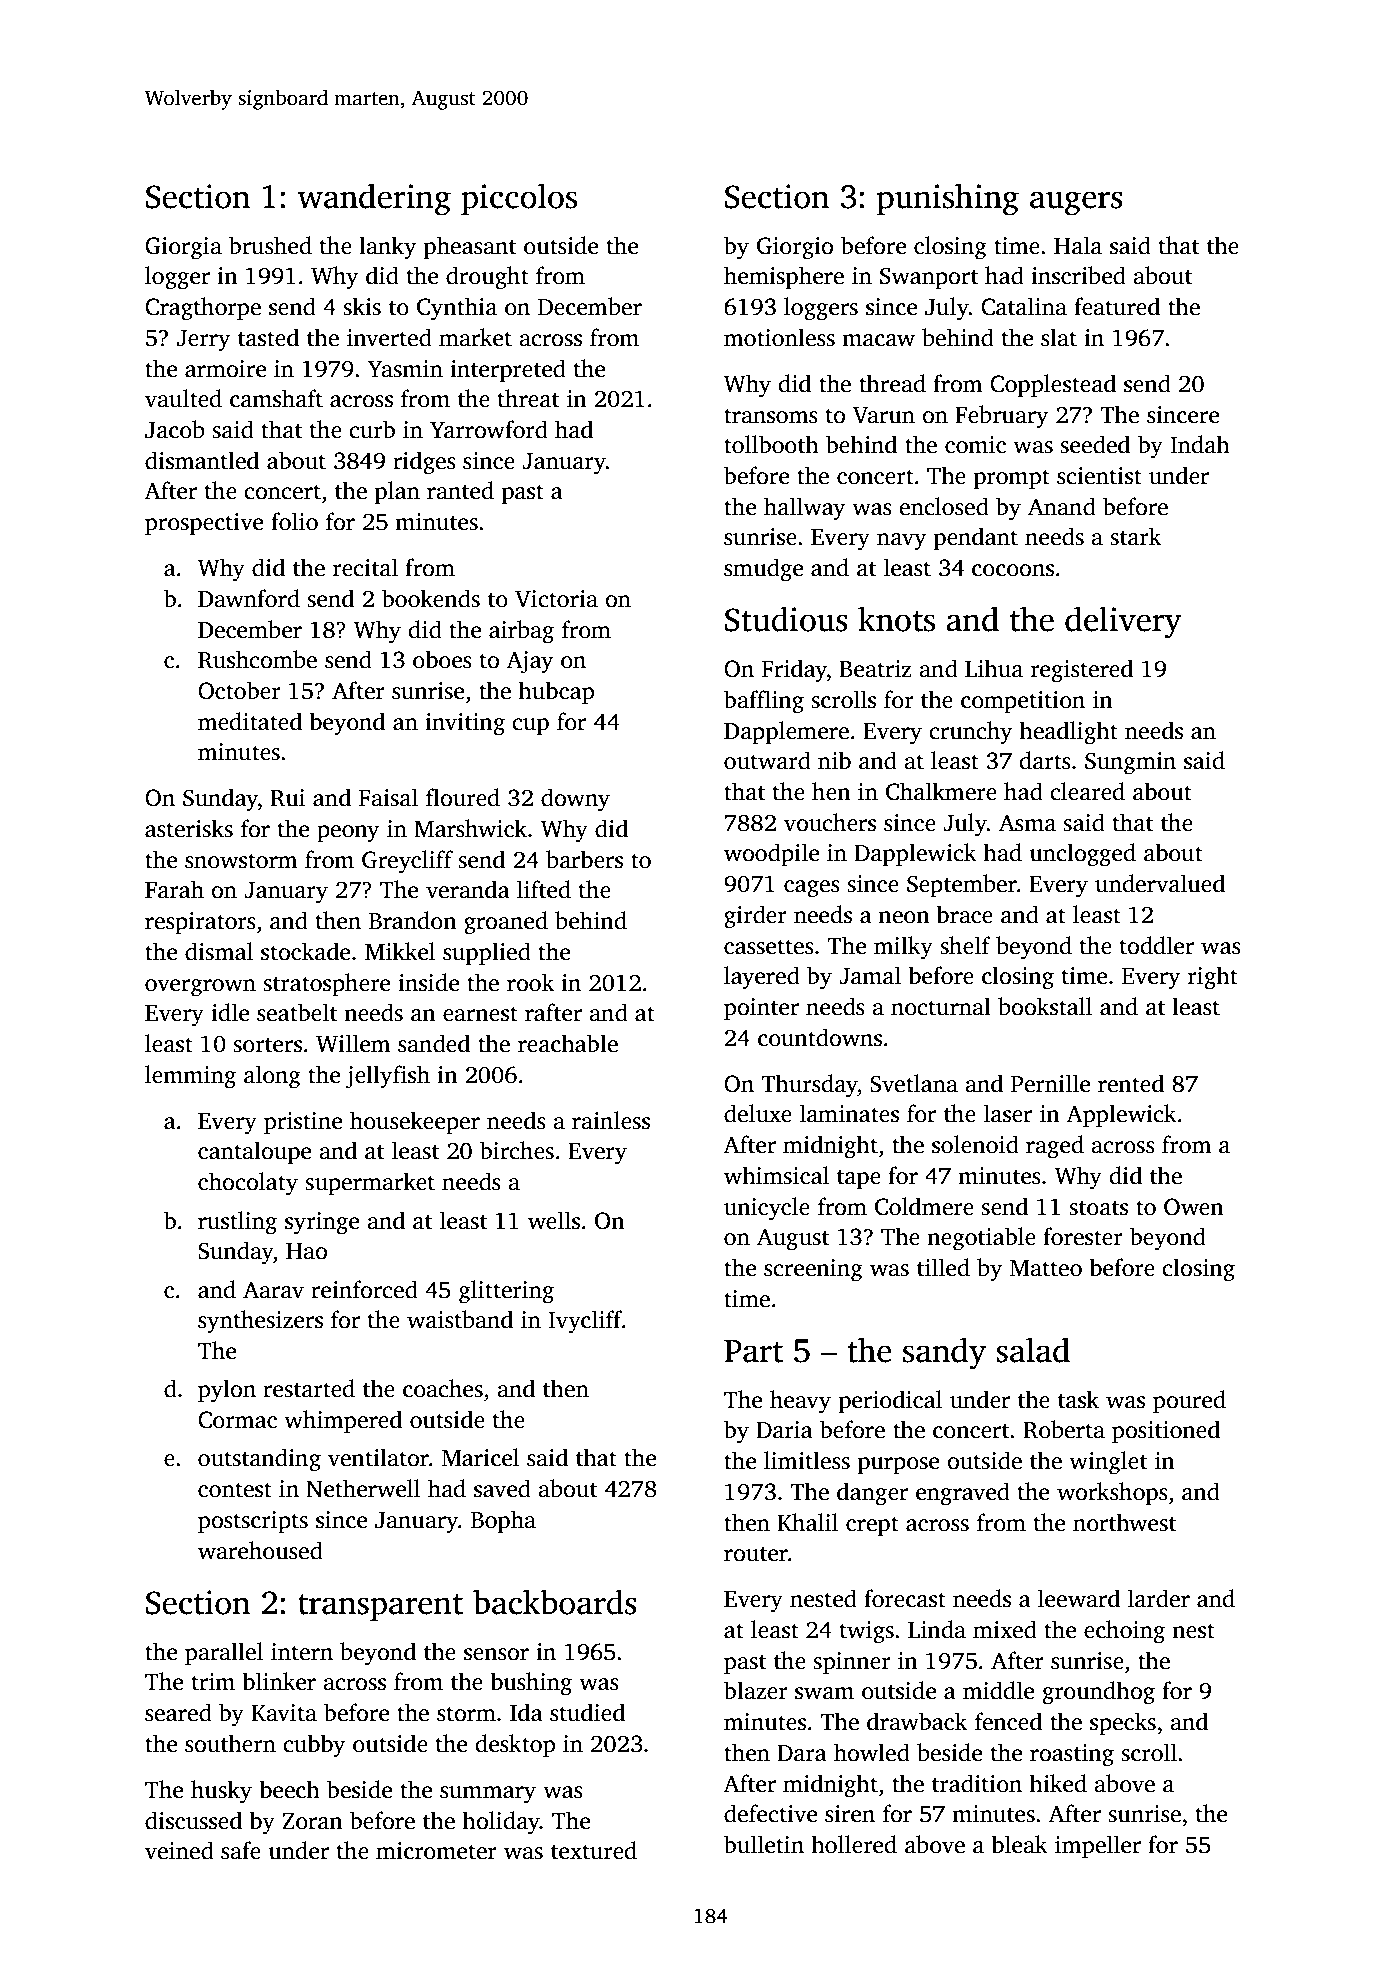 The width and height of the page is (1386, 1969). I want to click on interpreted, so click(508, 370).
